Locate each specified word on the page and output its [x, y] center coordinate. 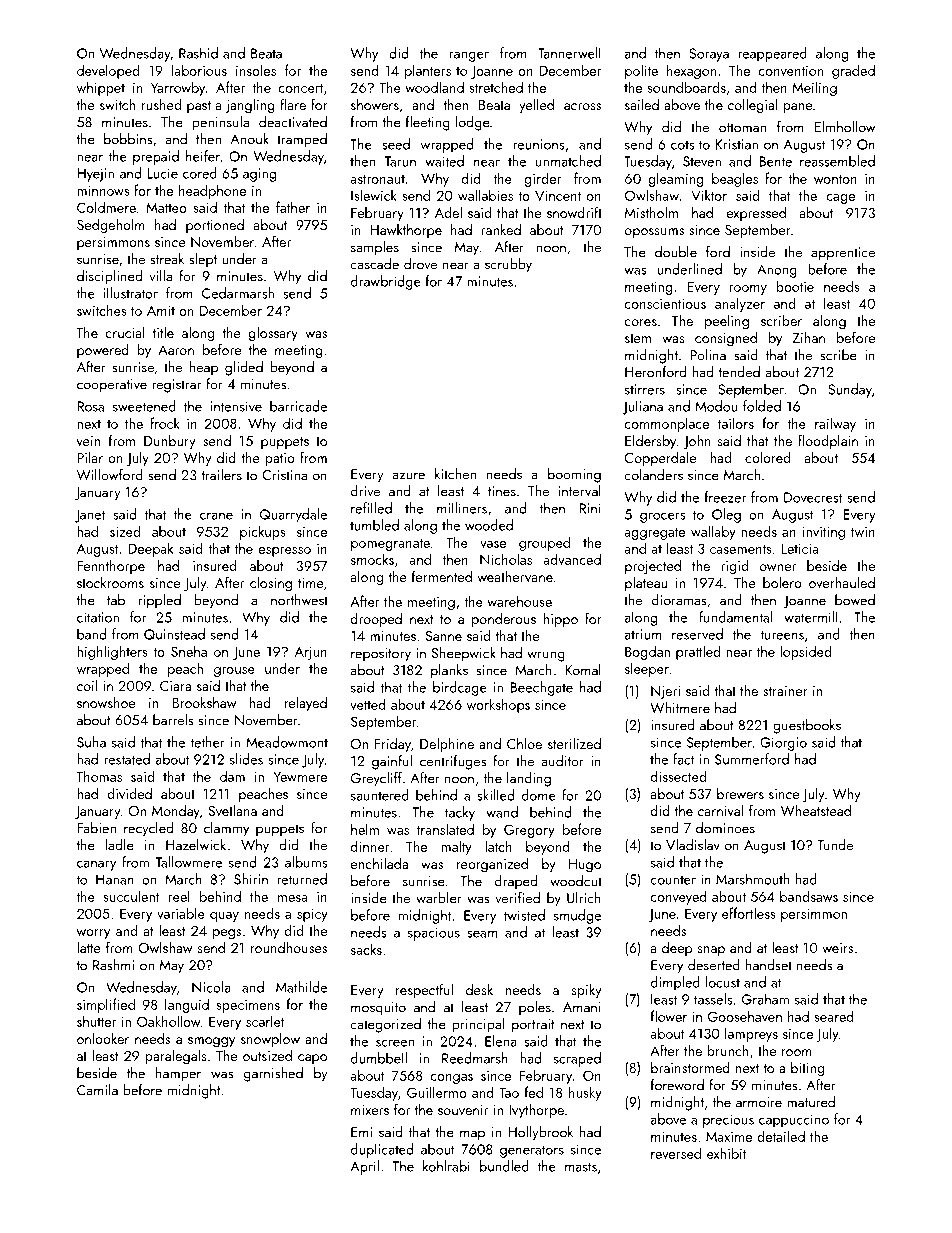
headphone [212, 191]
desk [479, 989]
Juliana [643, 407]
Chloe [524, 743]
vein [88, 441]
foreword [677, 1085]
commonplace [666, 424]
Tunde [835, 845]
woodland [434, 87]
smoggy [211, 1042]
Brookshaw [204, 702]
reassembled [837, 161]
